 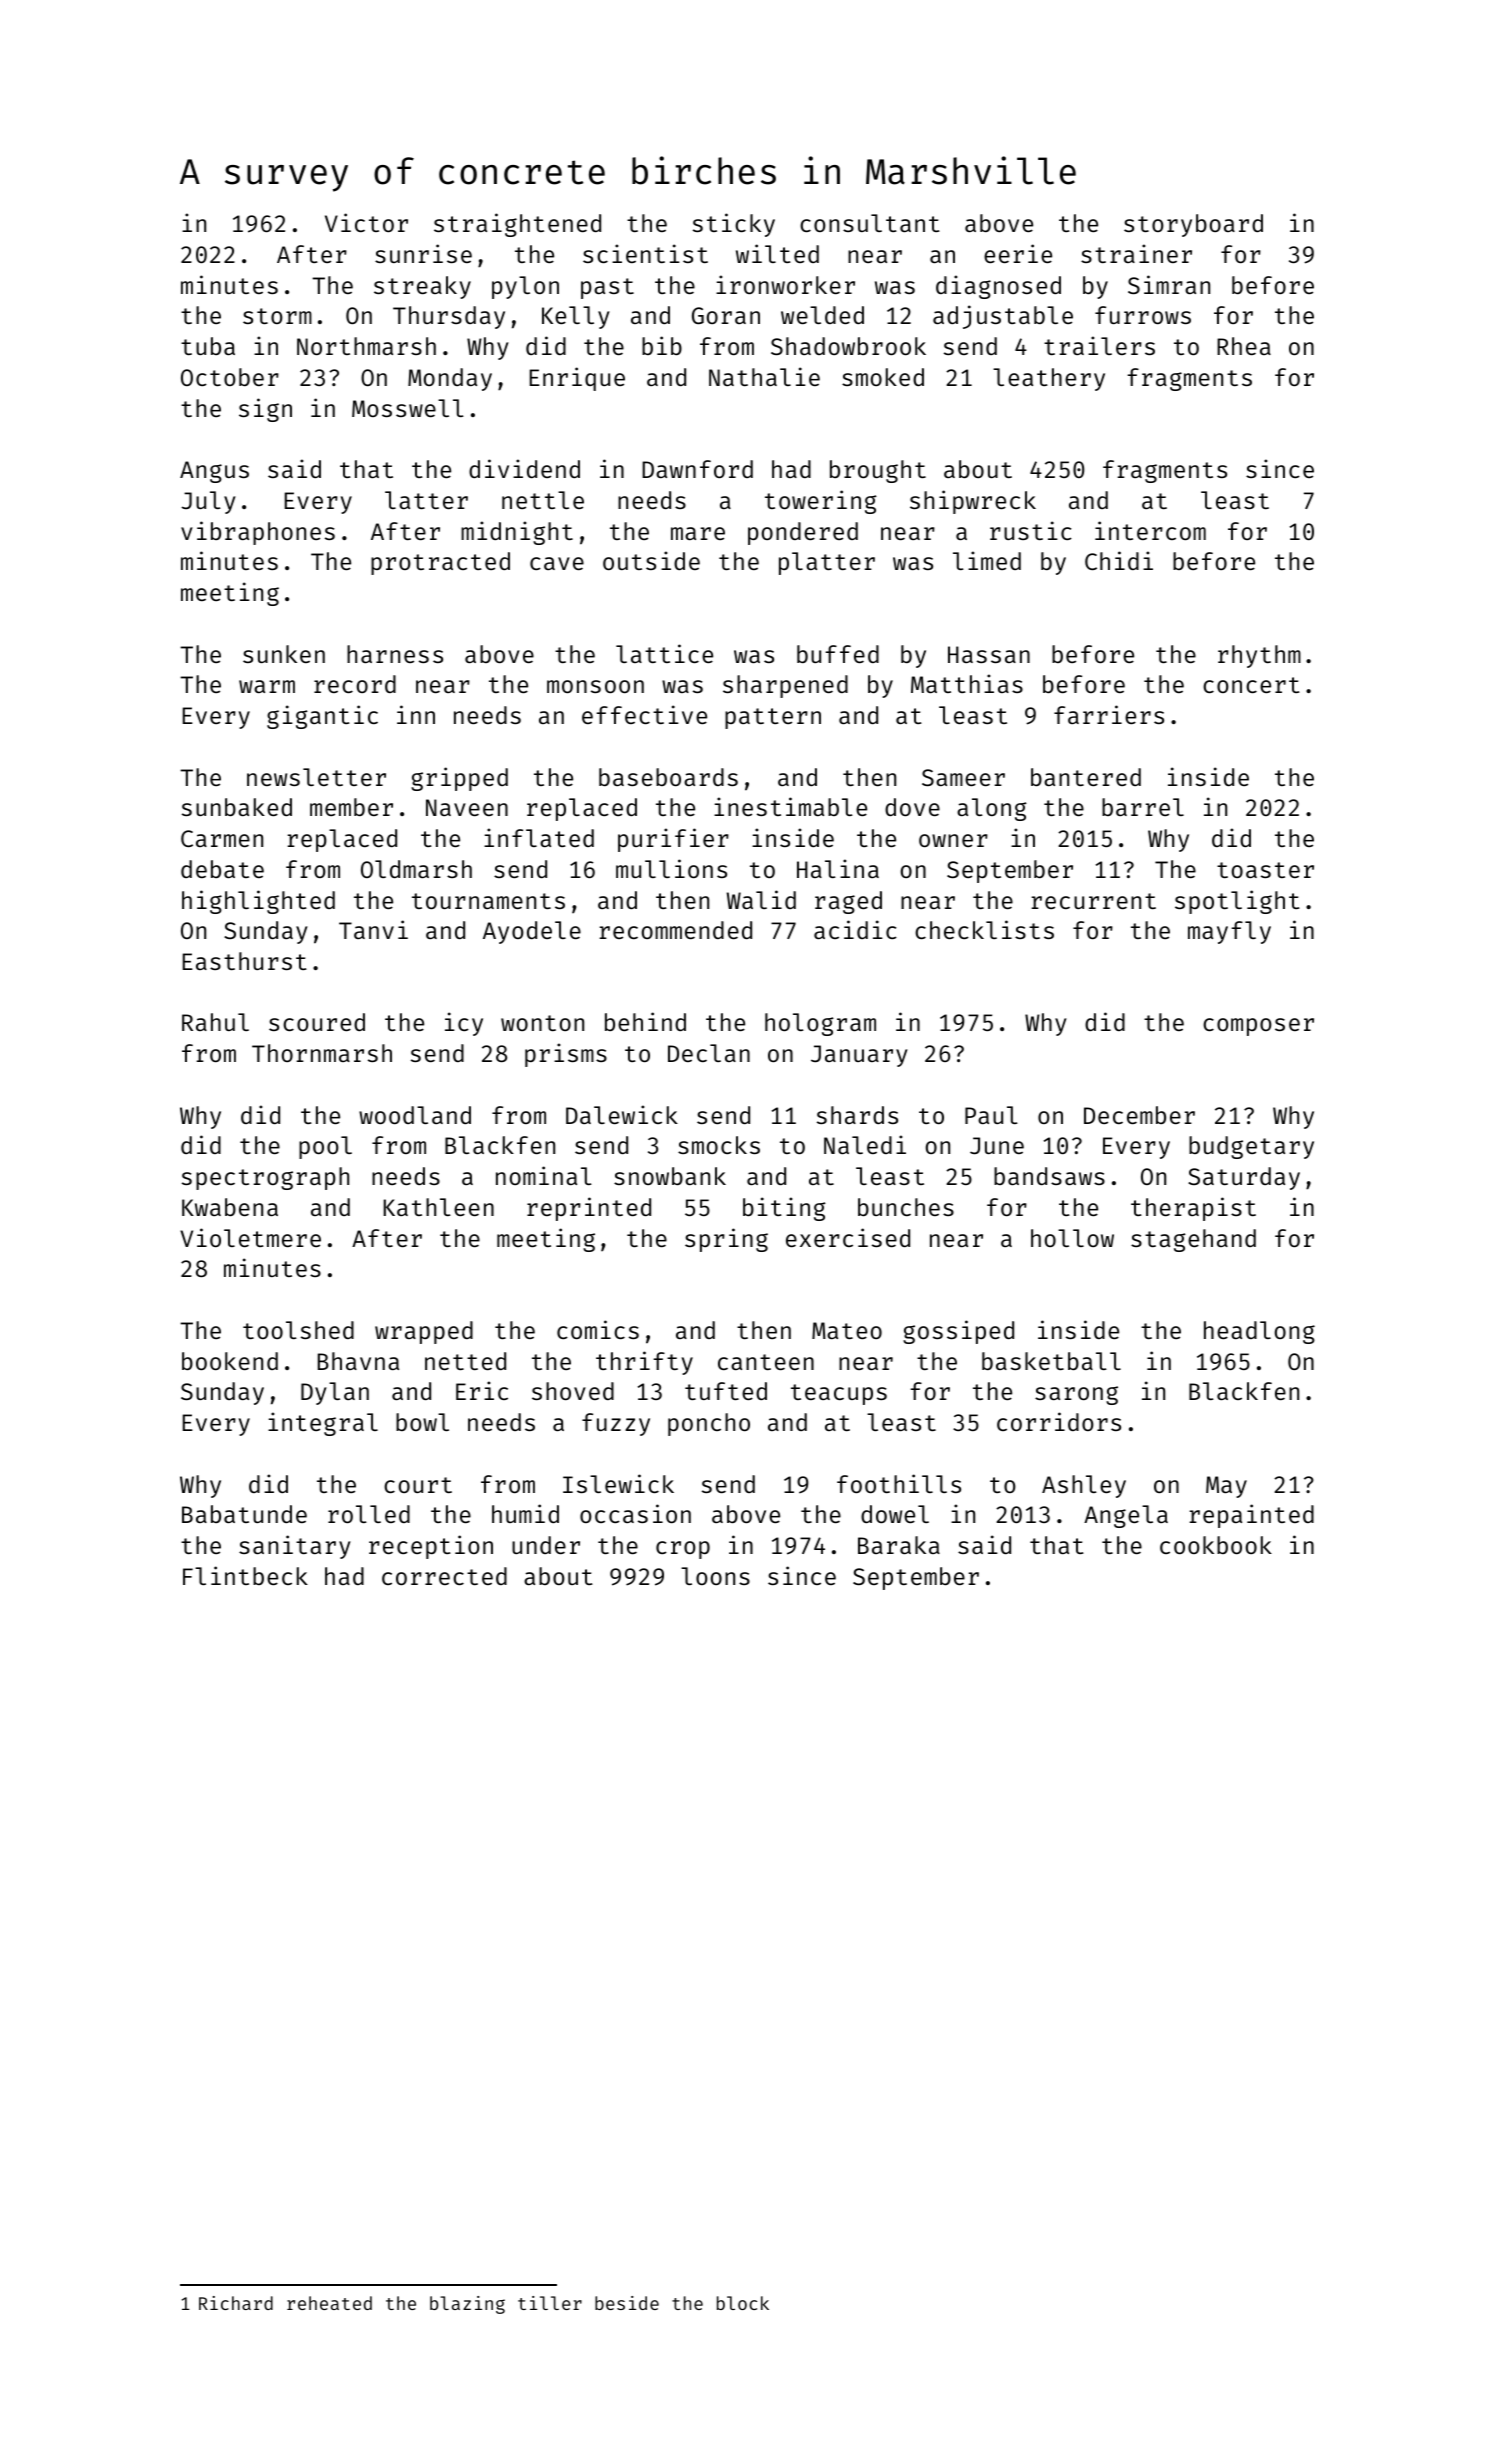 What do you see at coordinates (761, 899) in the screenshot?
I see `Walid` at bounding box center [761, 899].
